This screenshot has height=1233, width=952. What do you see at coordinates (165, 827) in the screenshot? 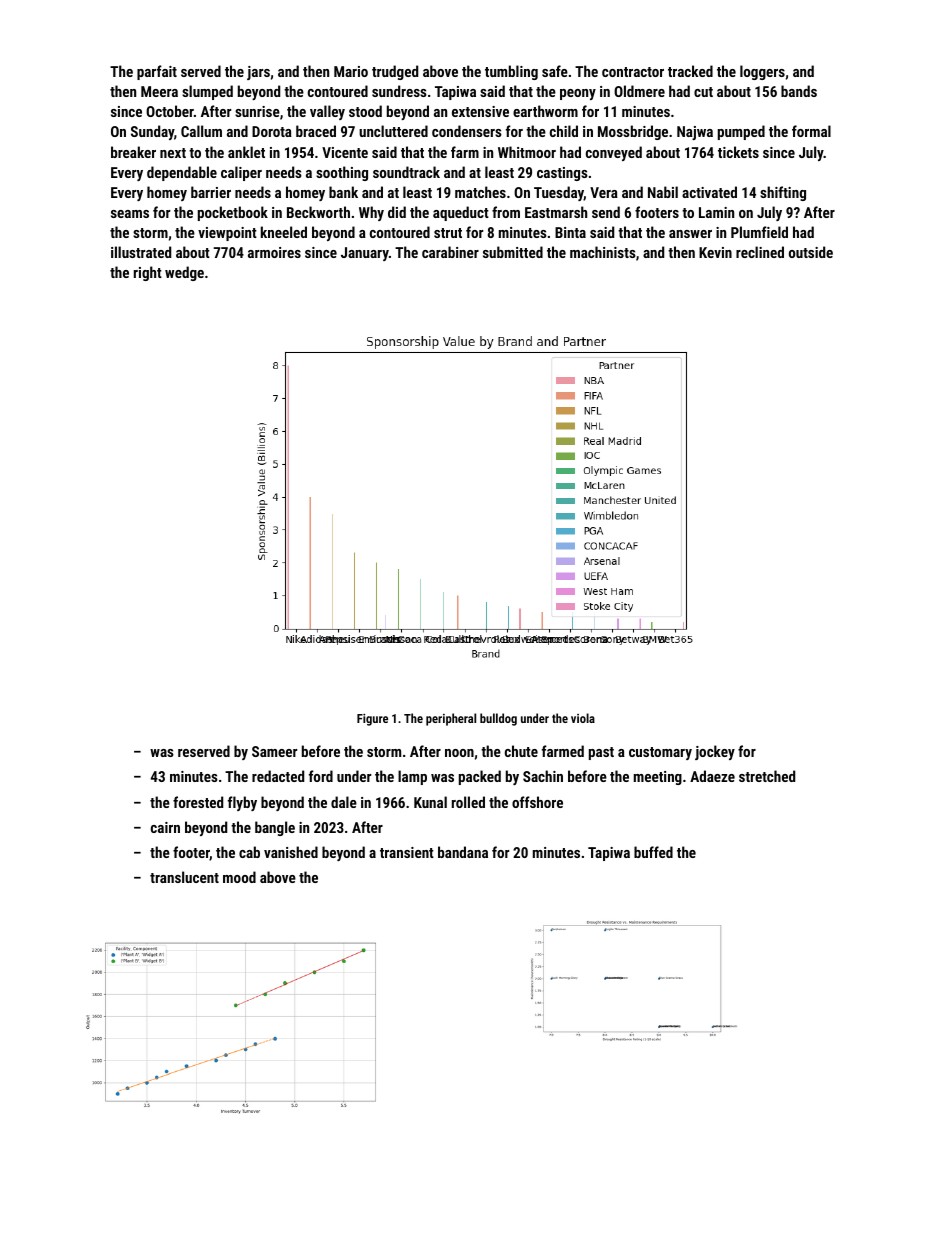
I see `cairn` at bounding box center [165, 827].
